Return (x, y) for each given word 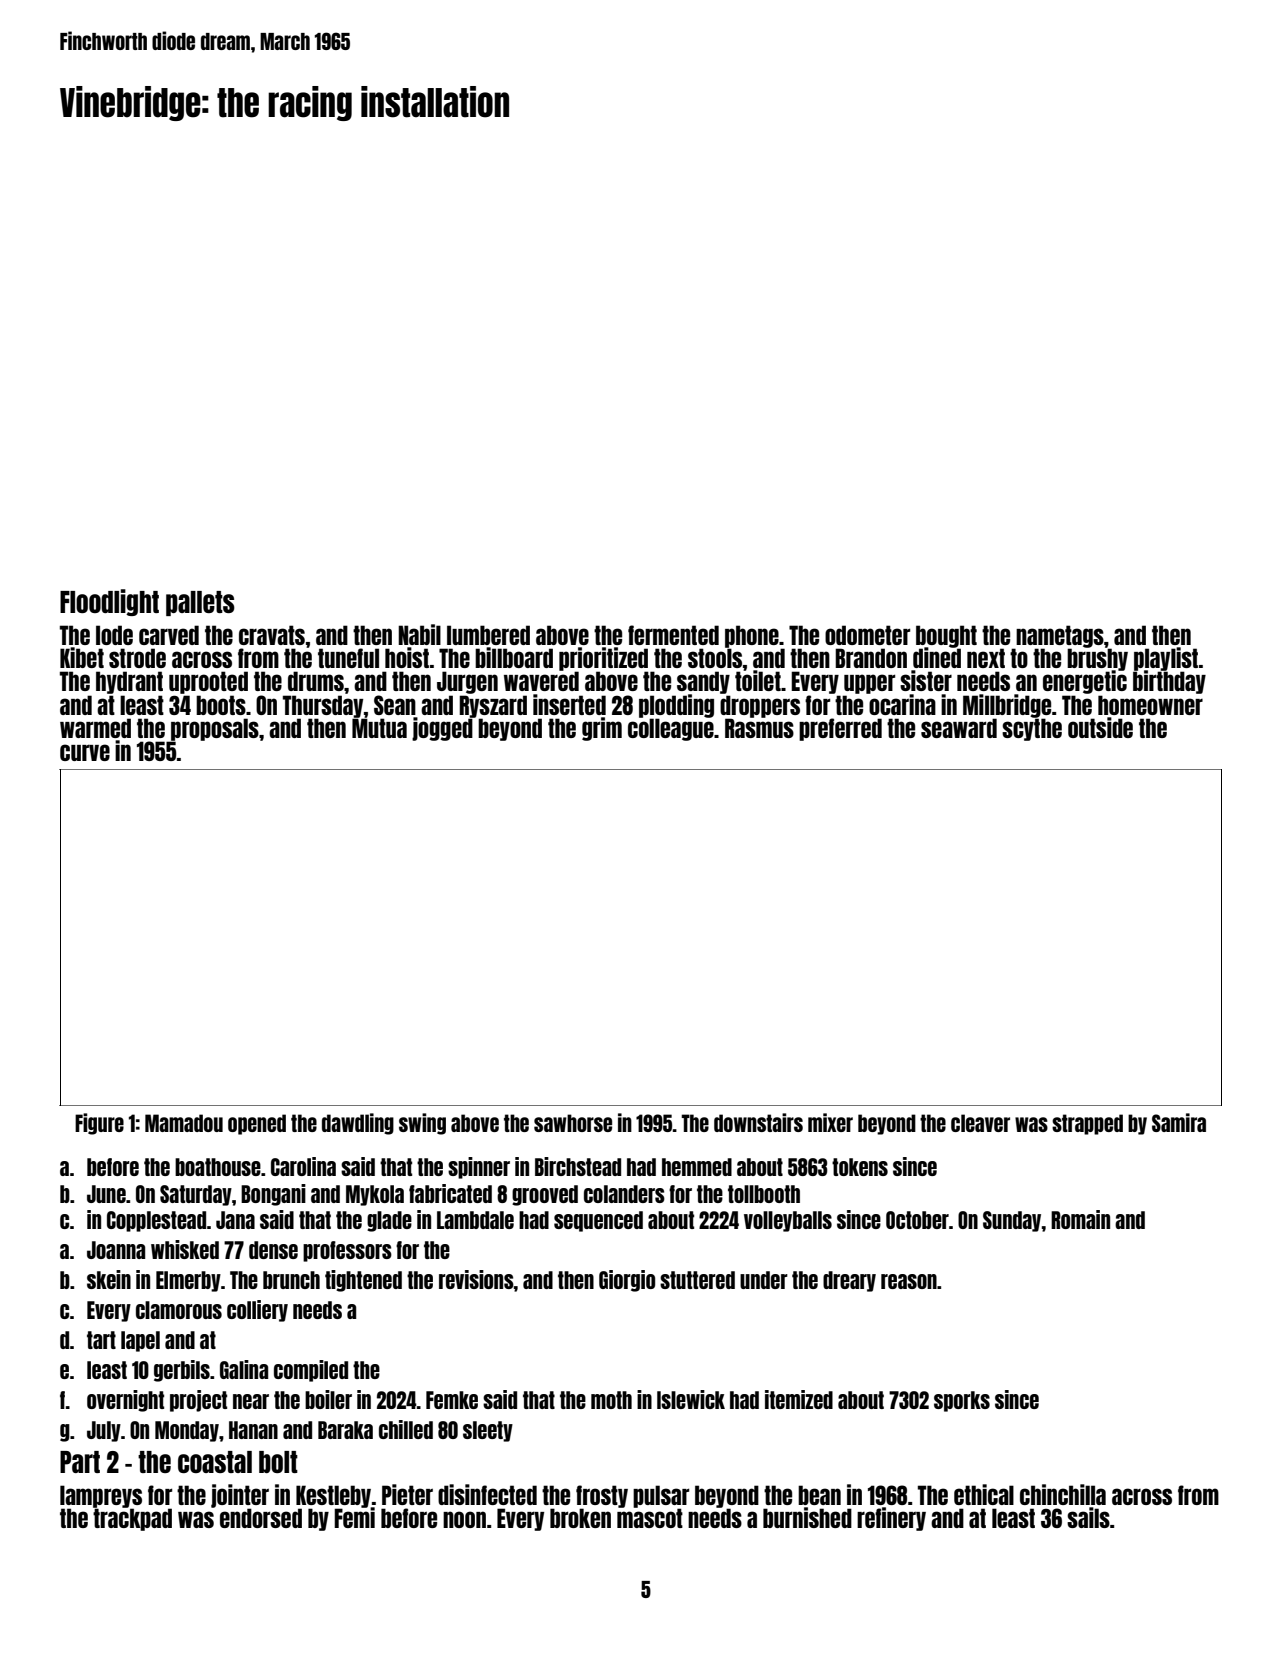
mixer (830, 1122)
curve (85, 752)
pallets (200, 603)
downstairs (758, 1122)
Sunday (1012, 1221)
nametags (1060, 636)
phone (752, 636)
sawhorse (573, 1123)
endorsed (261, 1518)
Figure (99, 1124)
